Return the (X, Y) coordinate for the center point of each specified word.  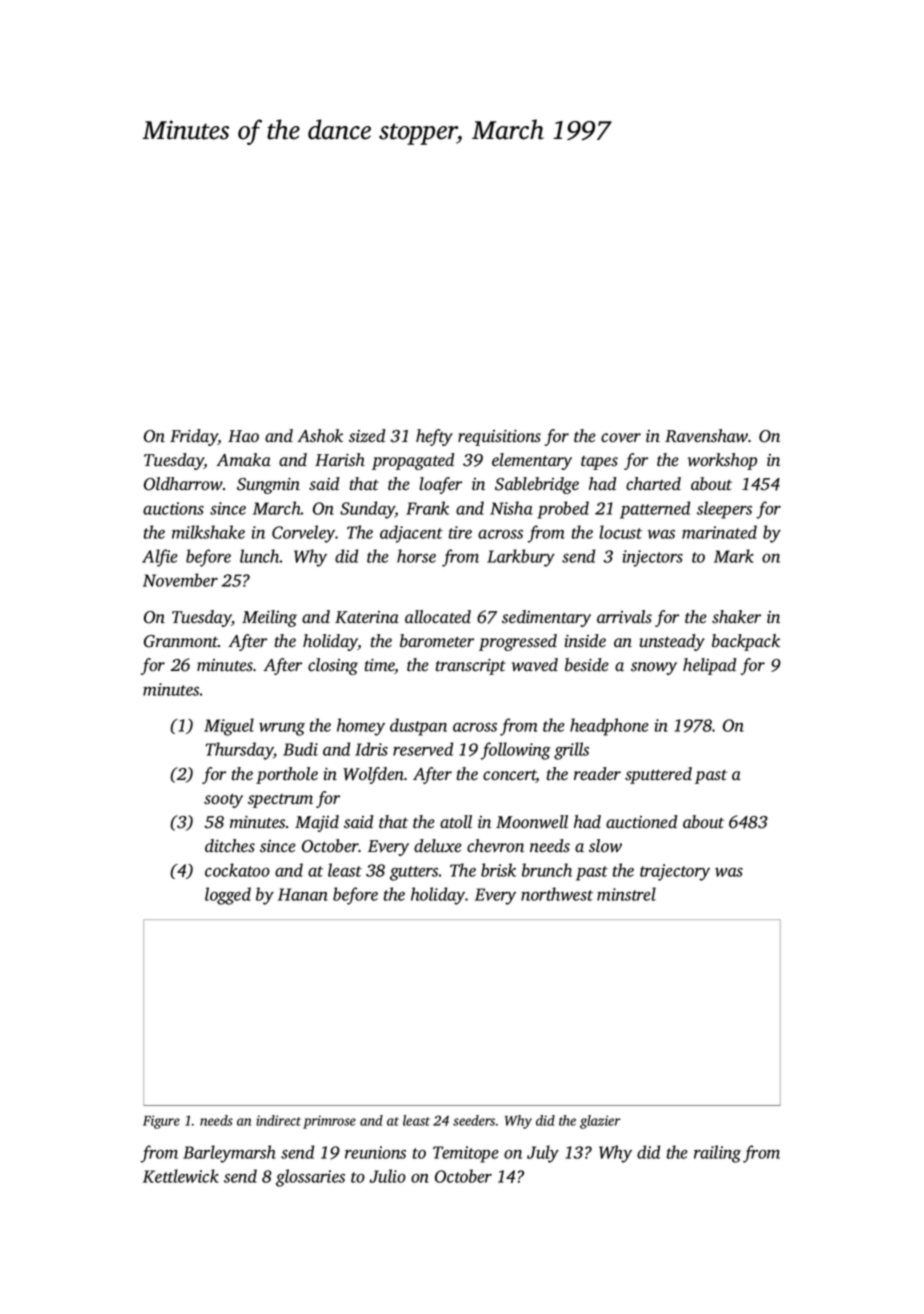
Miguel (229, 727)
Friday (194, 437)
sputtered (658, 775)
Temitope (466, 1154)
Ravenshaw (706, 436)
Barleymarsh (229, 1154)
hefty (434, 437)
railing (717, 1154)
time (380, 666)
